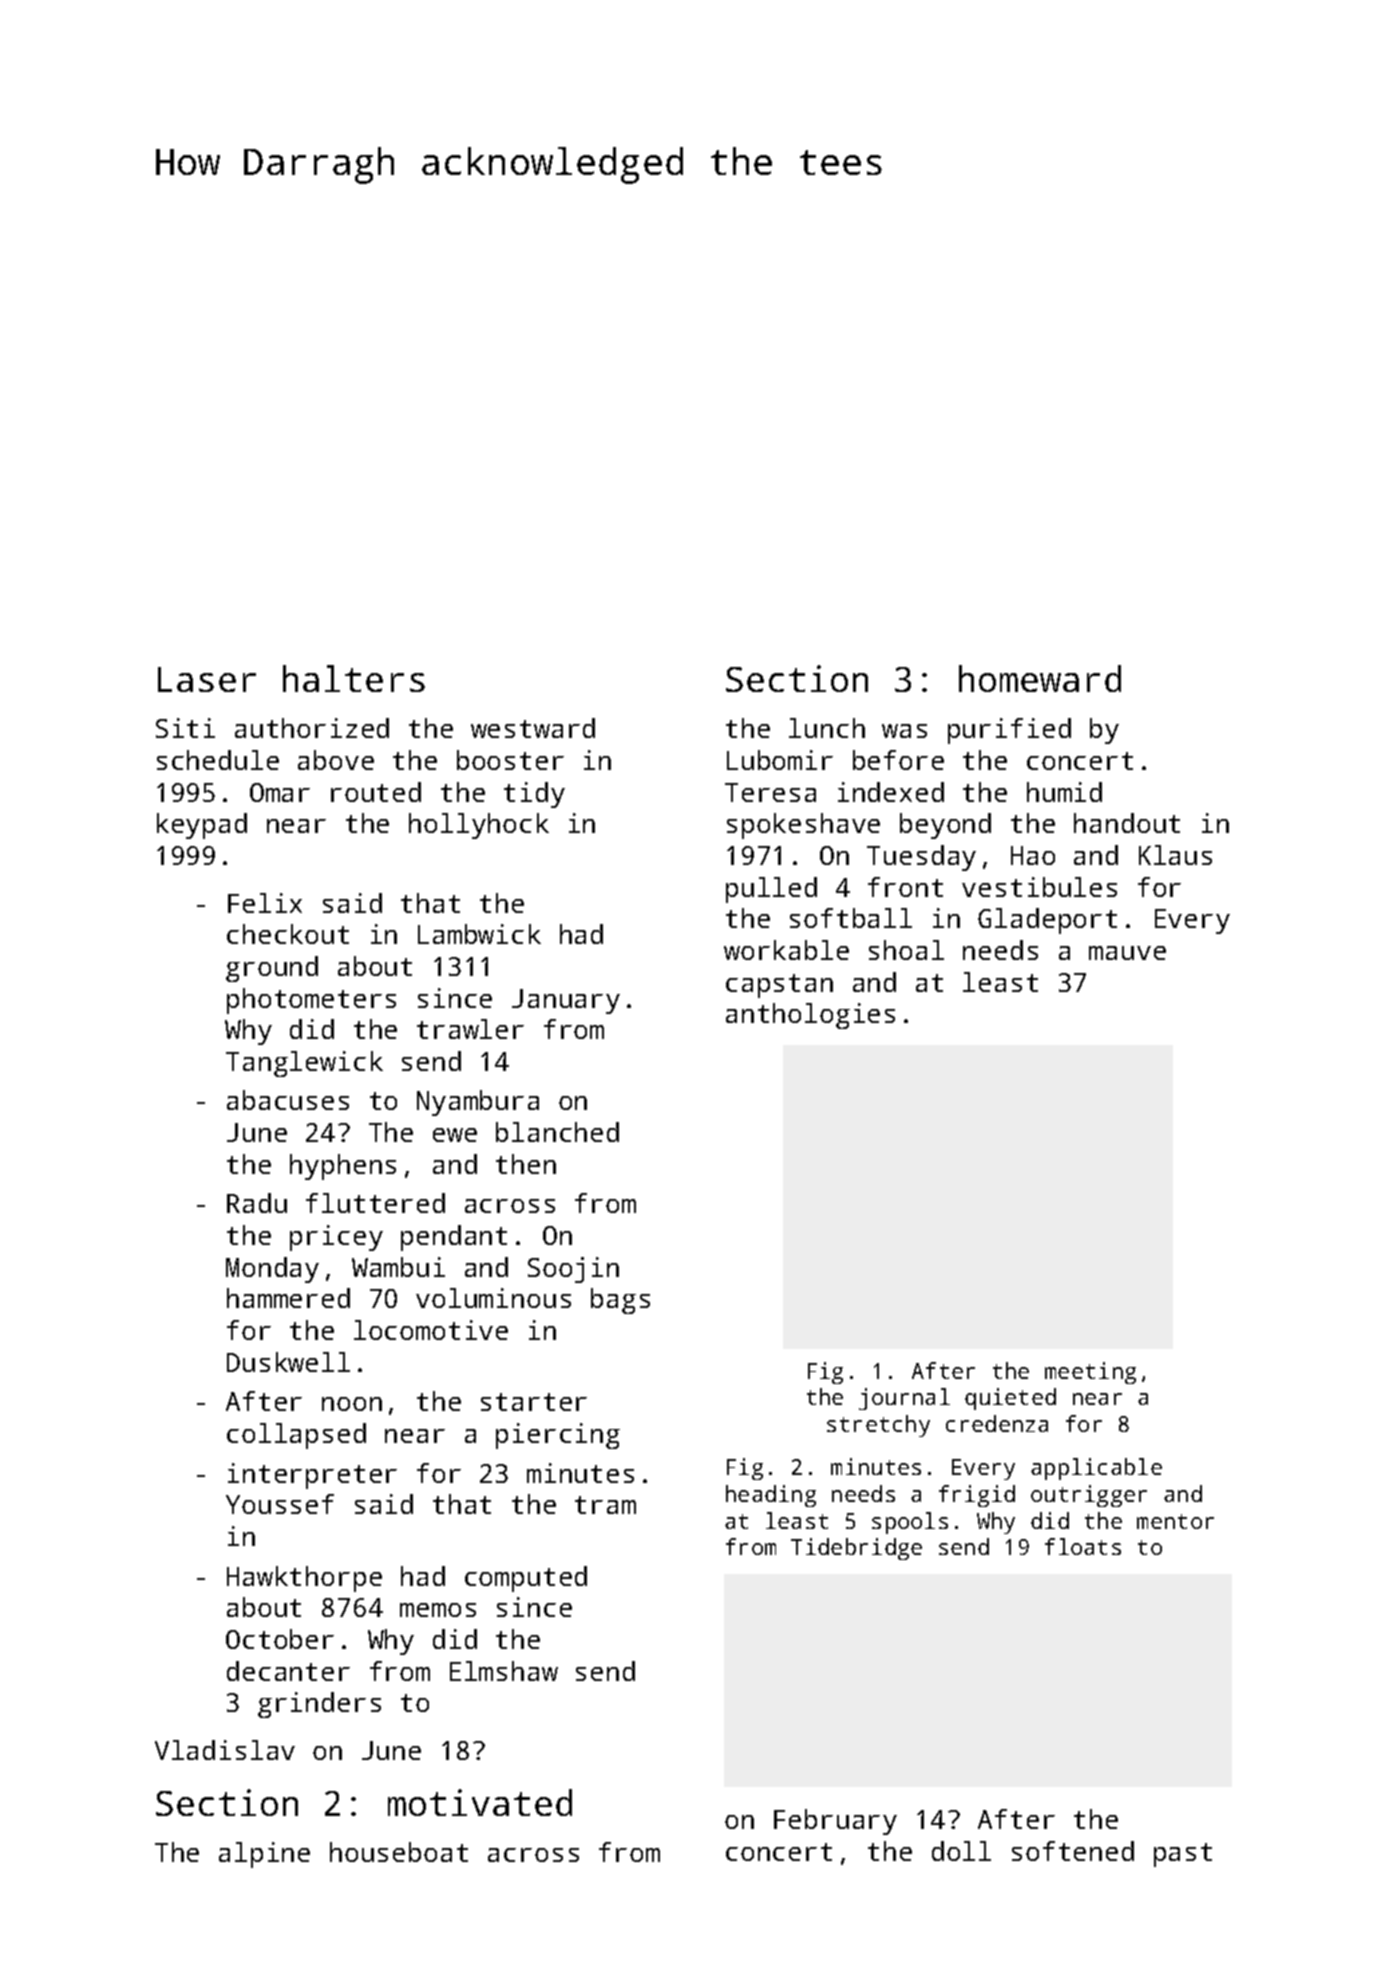 The width and height of the screenshot is (1386, 1969). Describe the element at coordinates (1090, 1373) in the screenshot. I see `meeting` at that location.
